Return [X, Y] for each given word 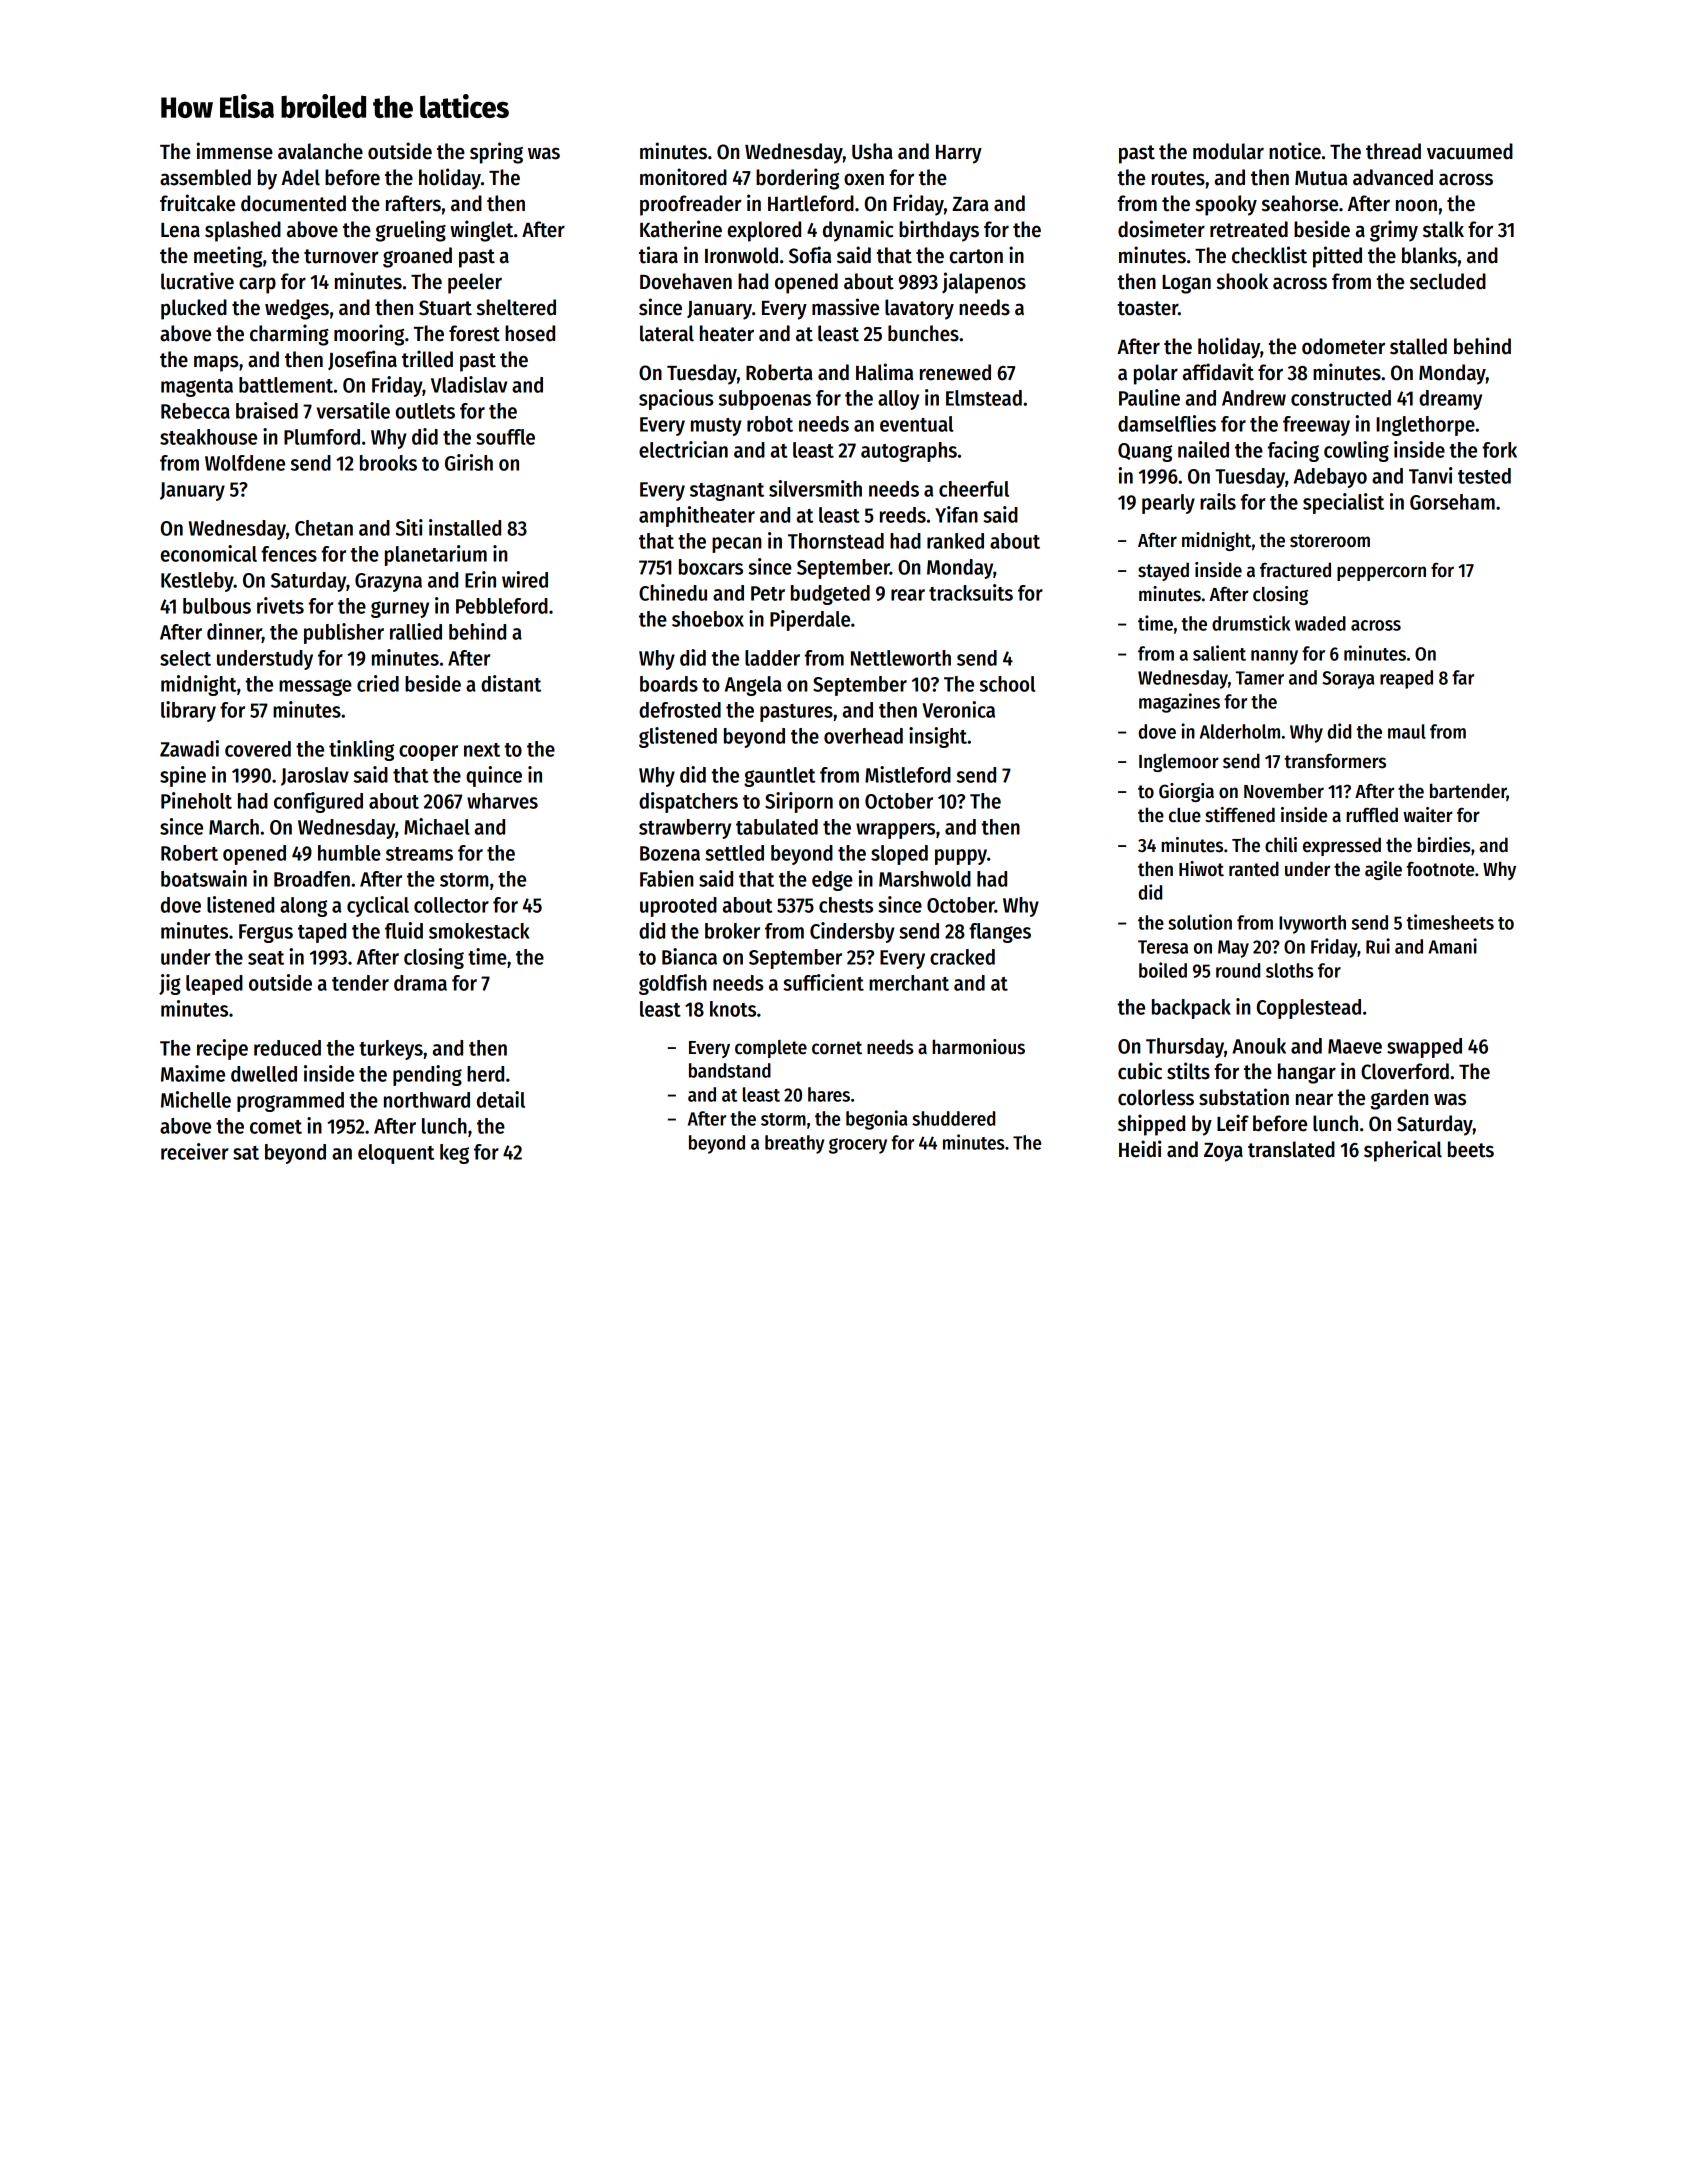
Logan [1186, 284]
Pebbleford [502, 606]
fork [1499, 450]
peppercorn [1381, 573]
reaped [1406, 679]
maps [216, 363]
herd [485, 1074]
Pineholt [196, 800]
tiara [658, 255]
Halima [884, 372]
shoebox [708, 619]
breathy [794, 1144]
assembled [205, 177]
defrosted [680, 710]
